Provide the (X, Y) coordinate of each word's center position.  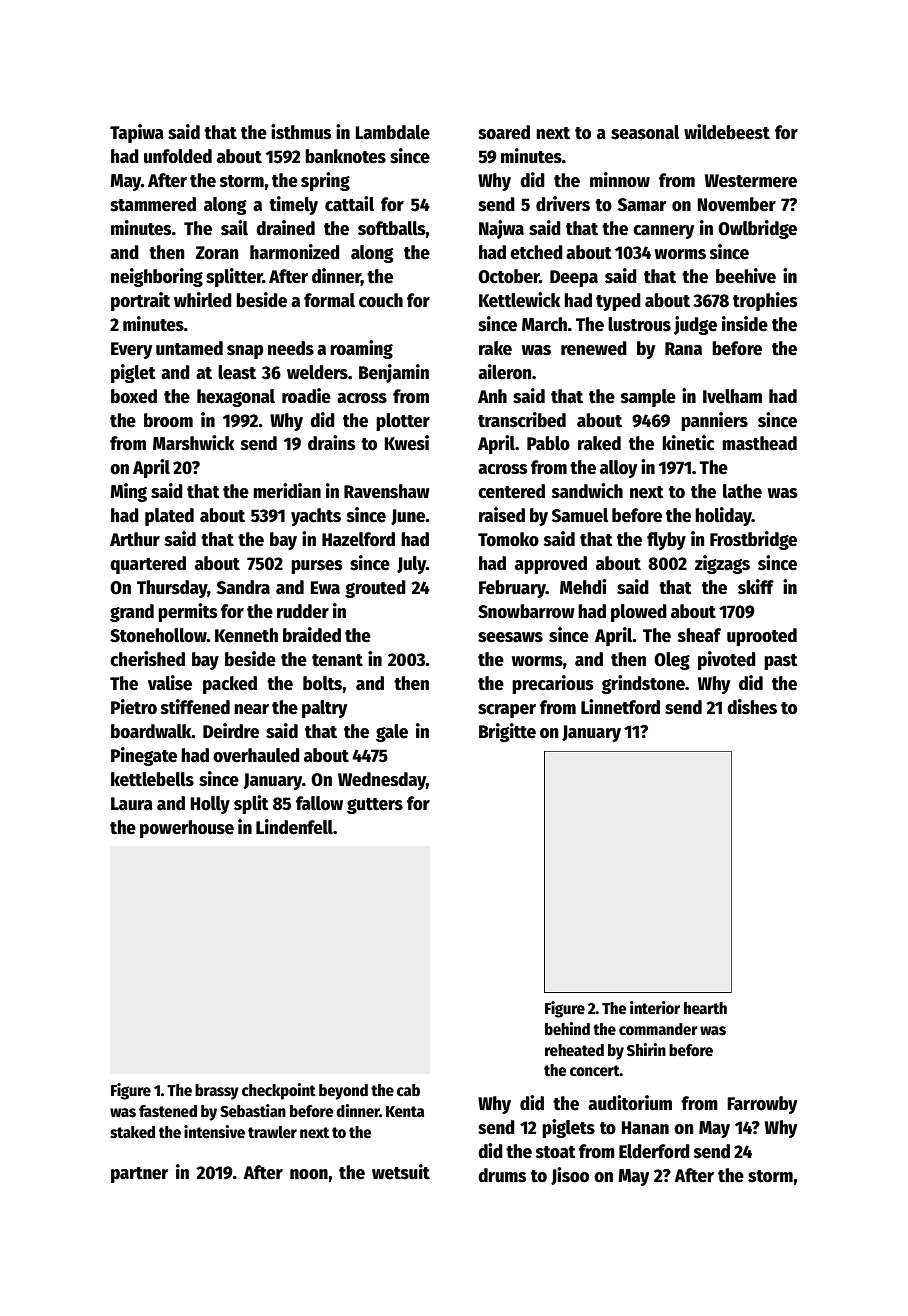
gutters (375, 806)
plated (169, 517)
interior (655, 1007)
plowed (639, 613)
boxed (134, 396)
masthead (759, 443)
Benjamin (394, 373)
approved (551, 565)
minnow (620, 180)
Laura (132, 804)
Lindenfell (294, 827)
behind (567, 1028)
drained (285, 228)
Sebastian (253, 1111)
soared (504, 132)
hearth (705, 1008)
